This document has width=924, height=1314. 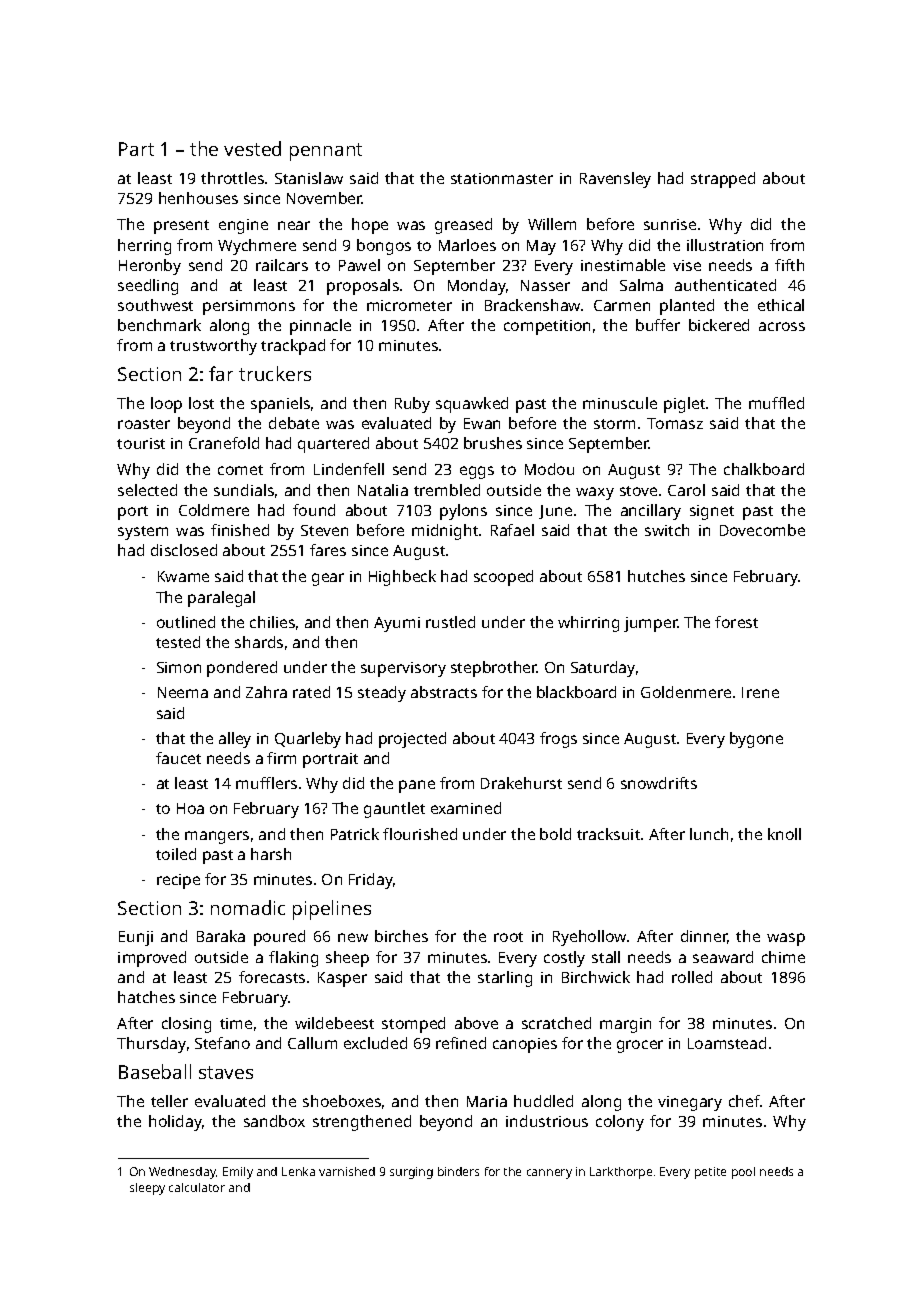 I want to click on Part, so click(x=136, y=149).
